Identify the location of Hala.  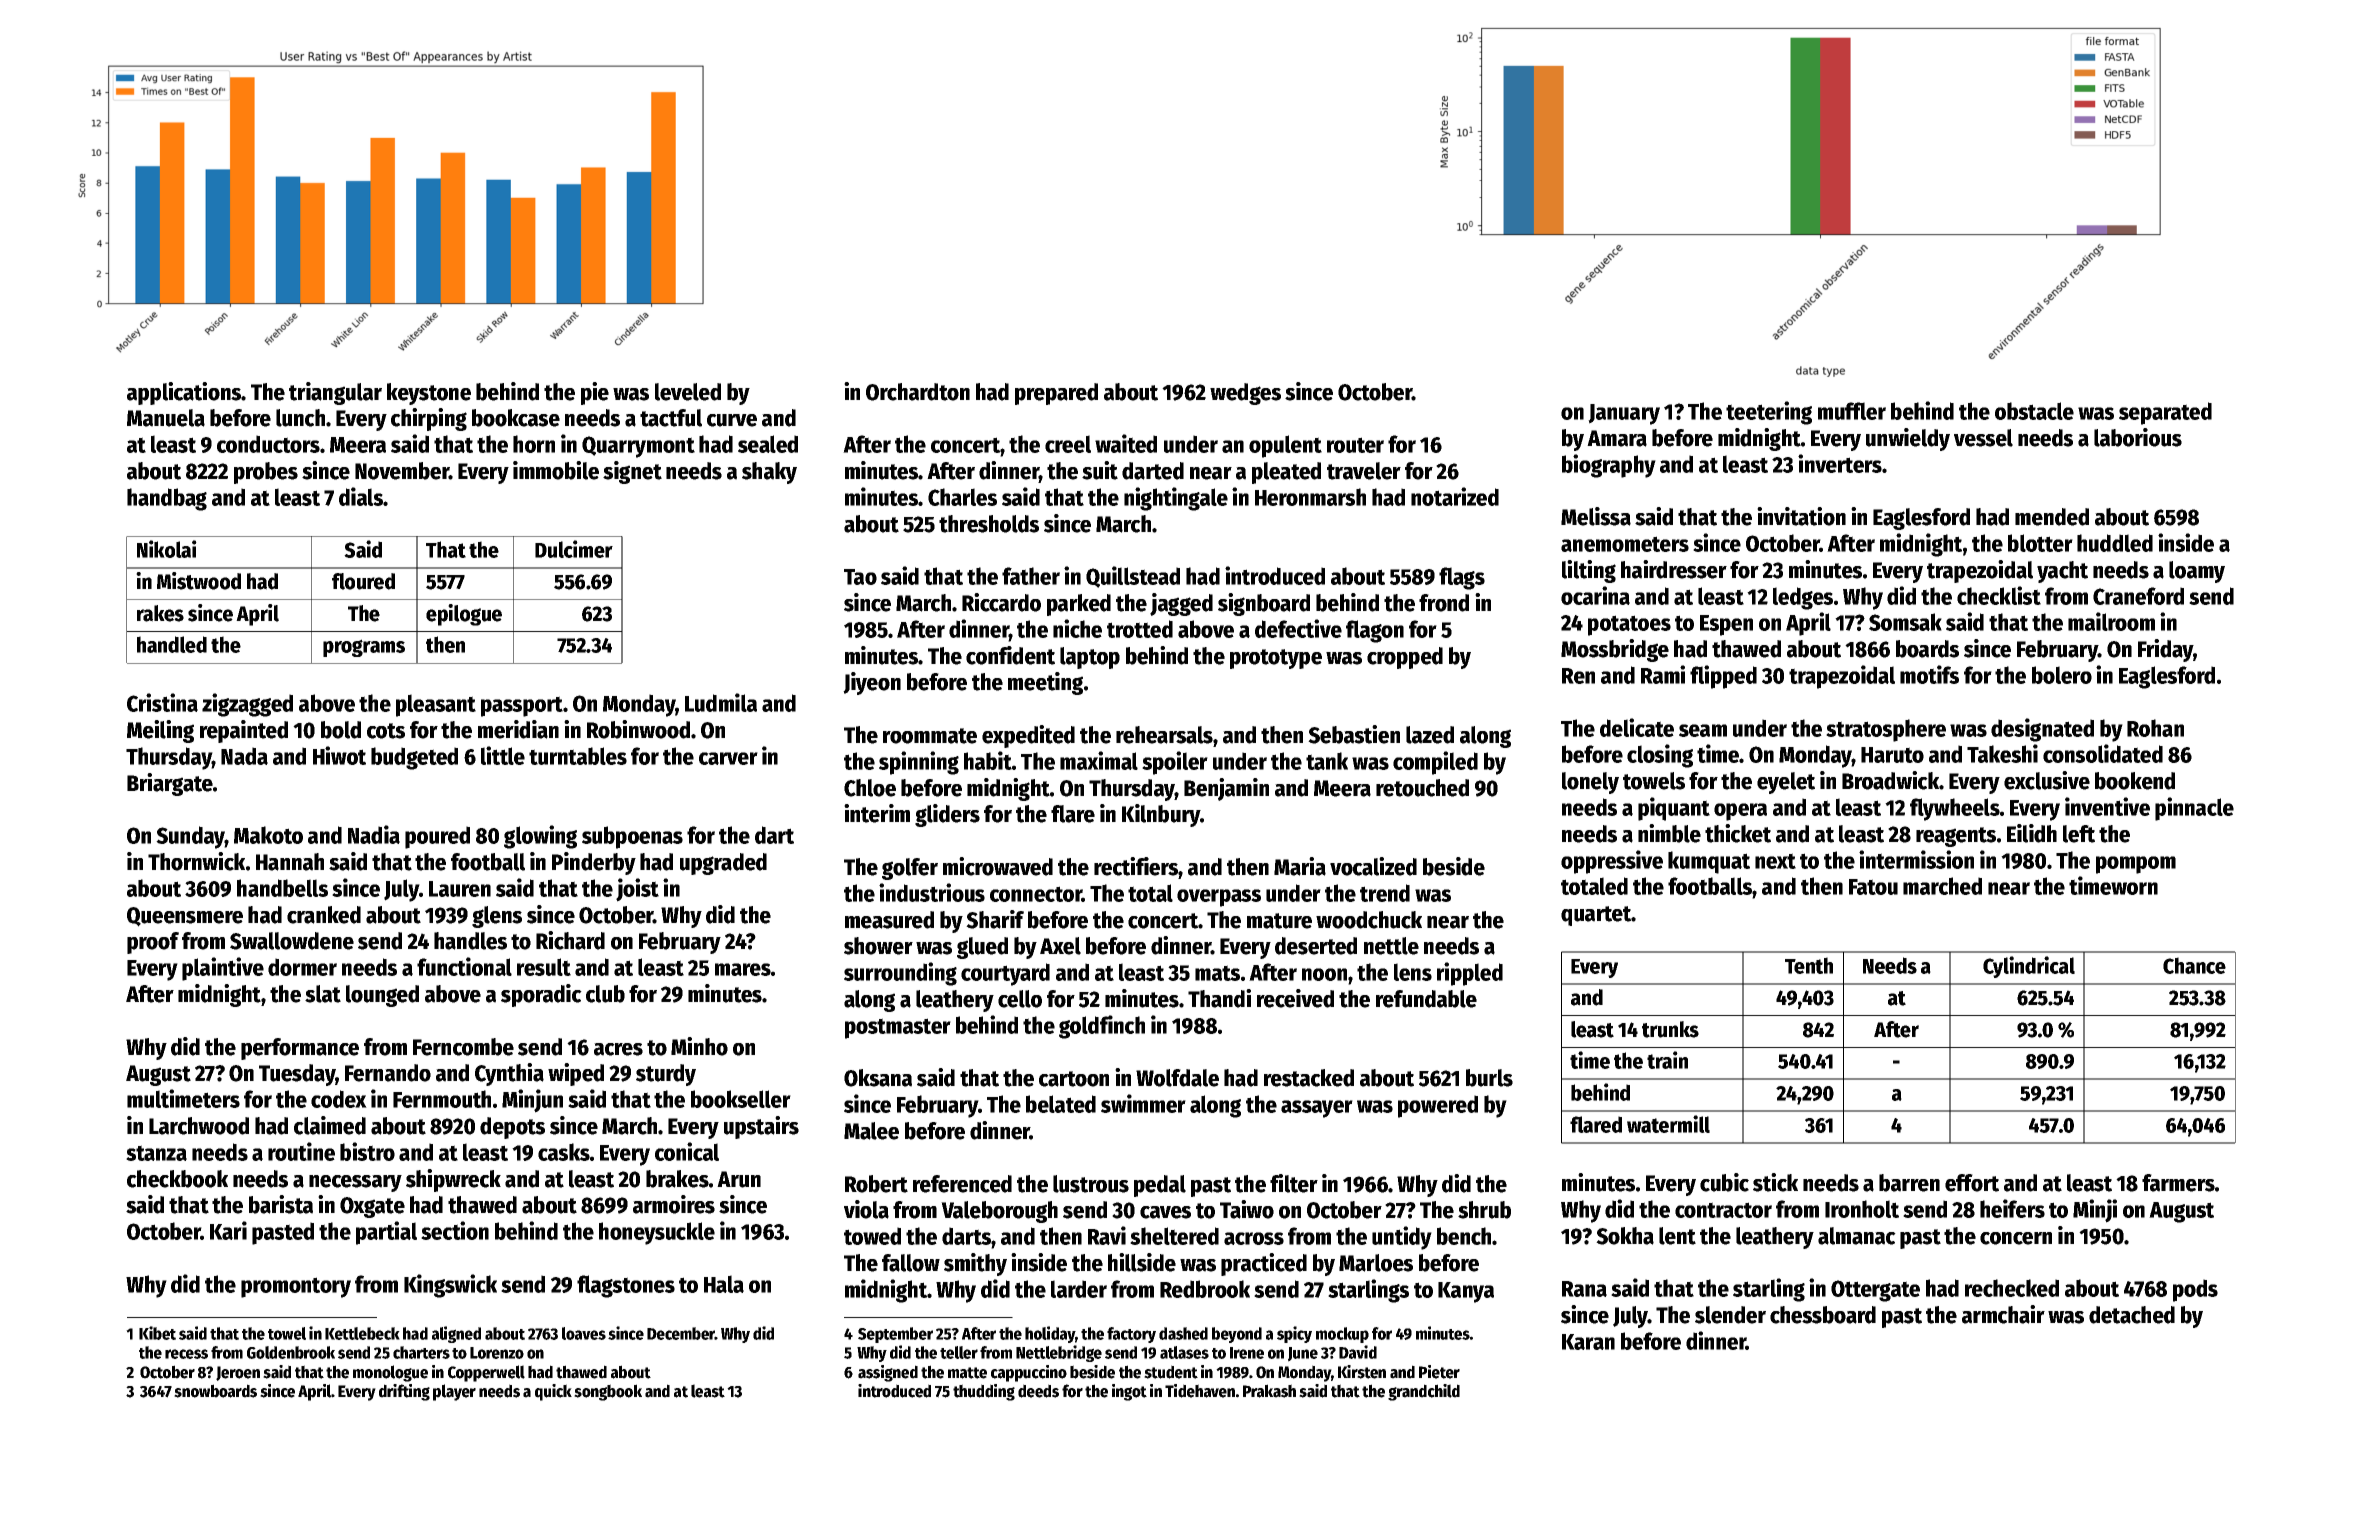
(724, 1284).
